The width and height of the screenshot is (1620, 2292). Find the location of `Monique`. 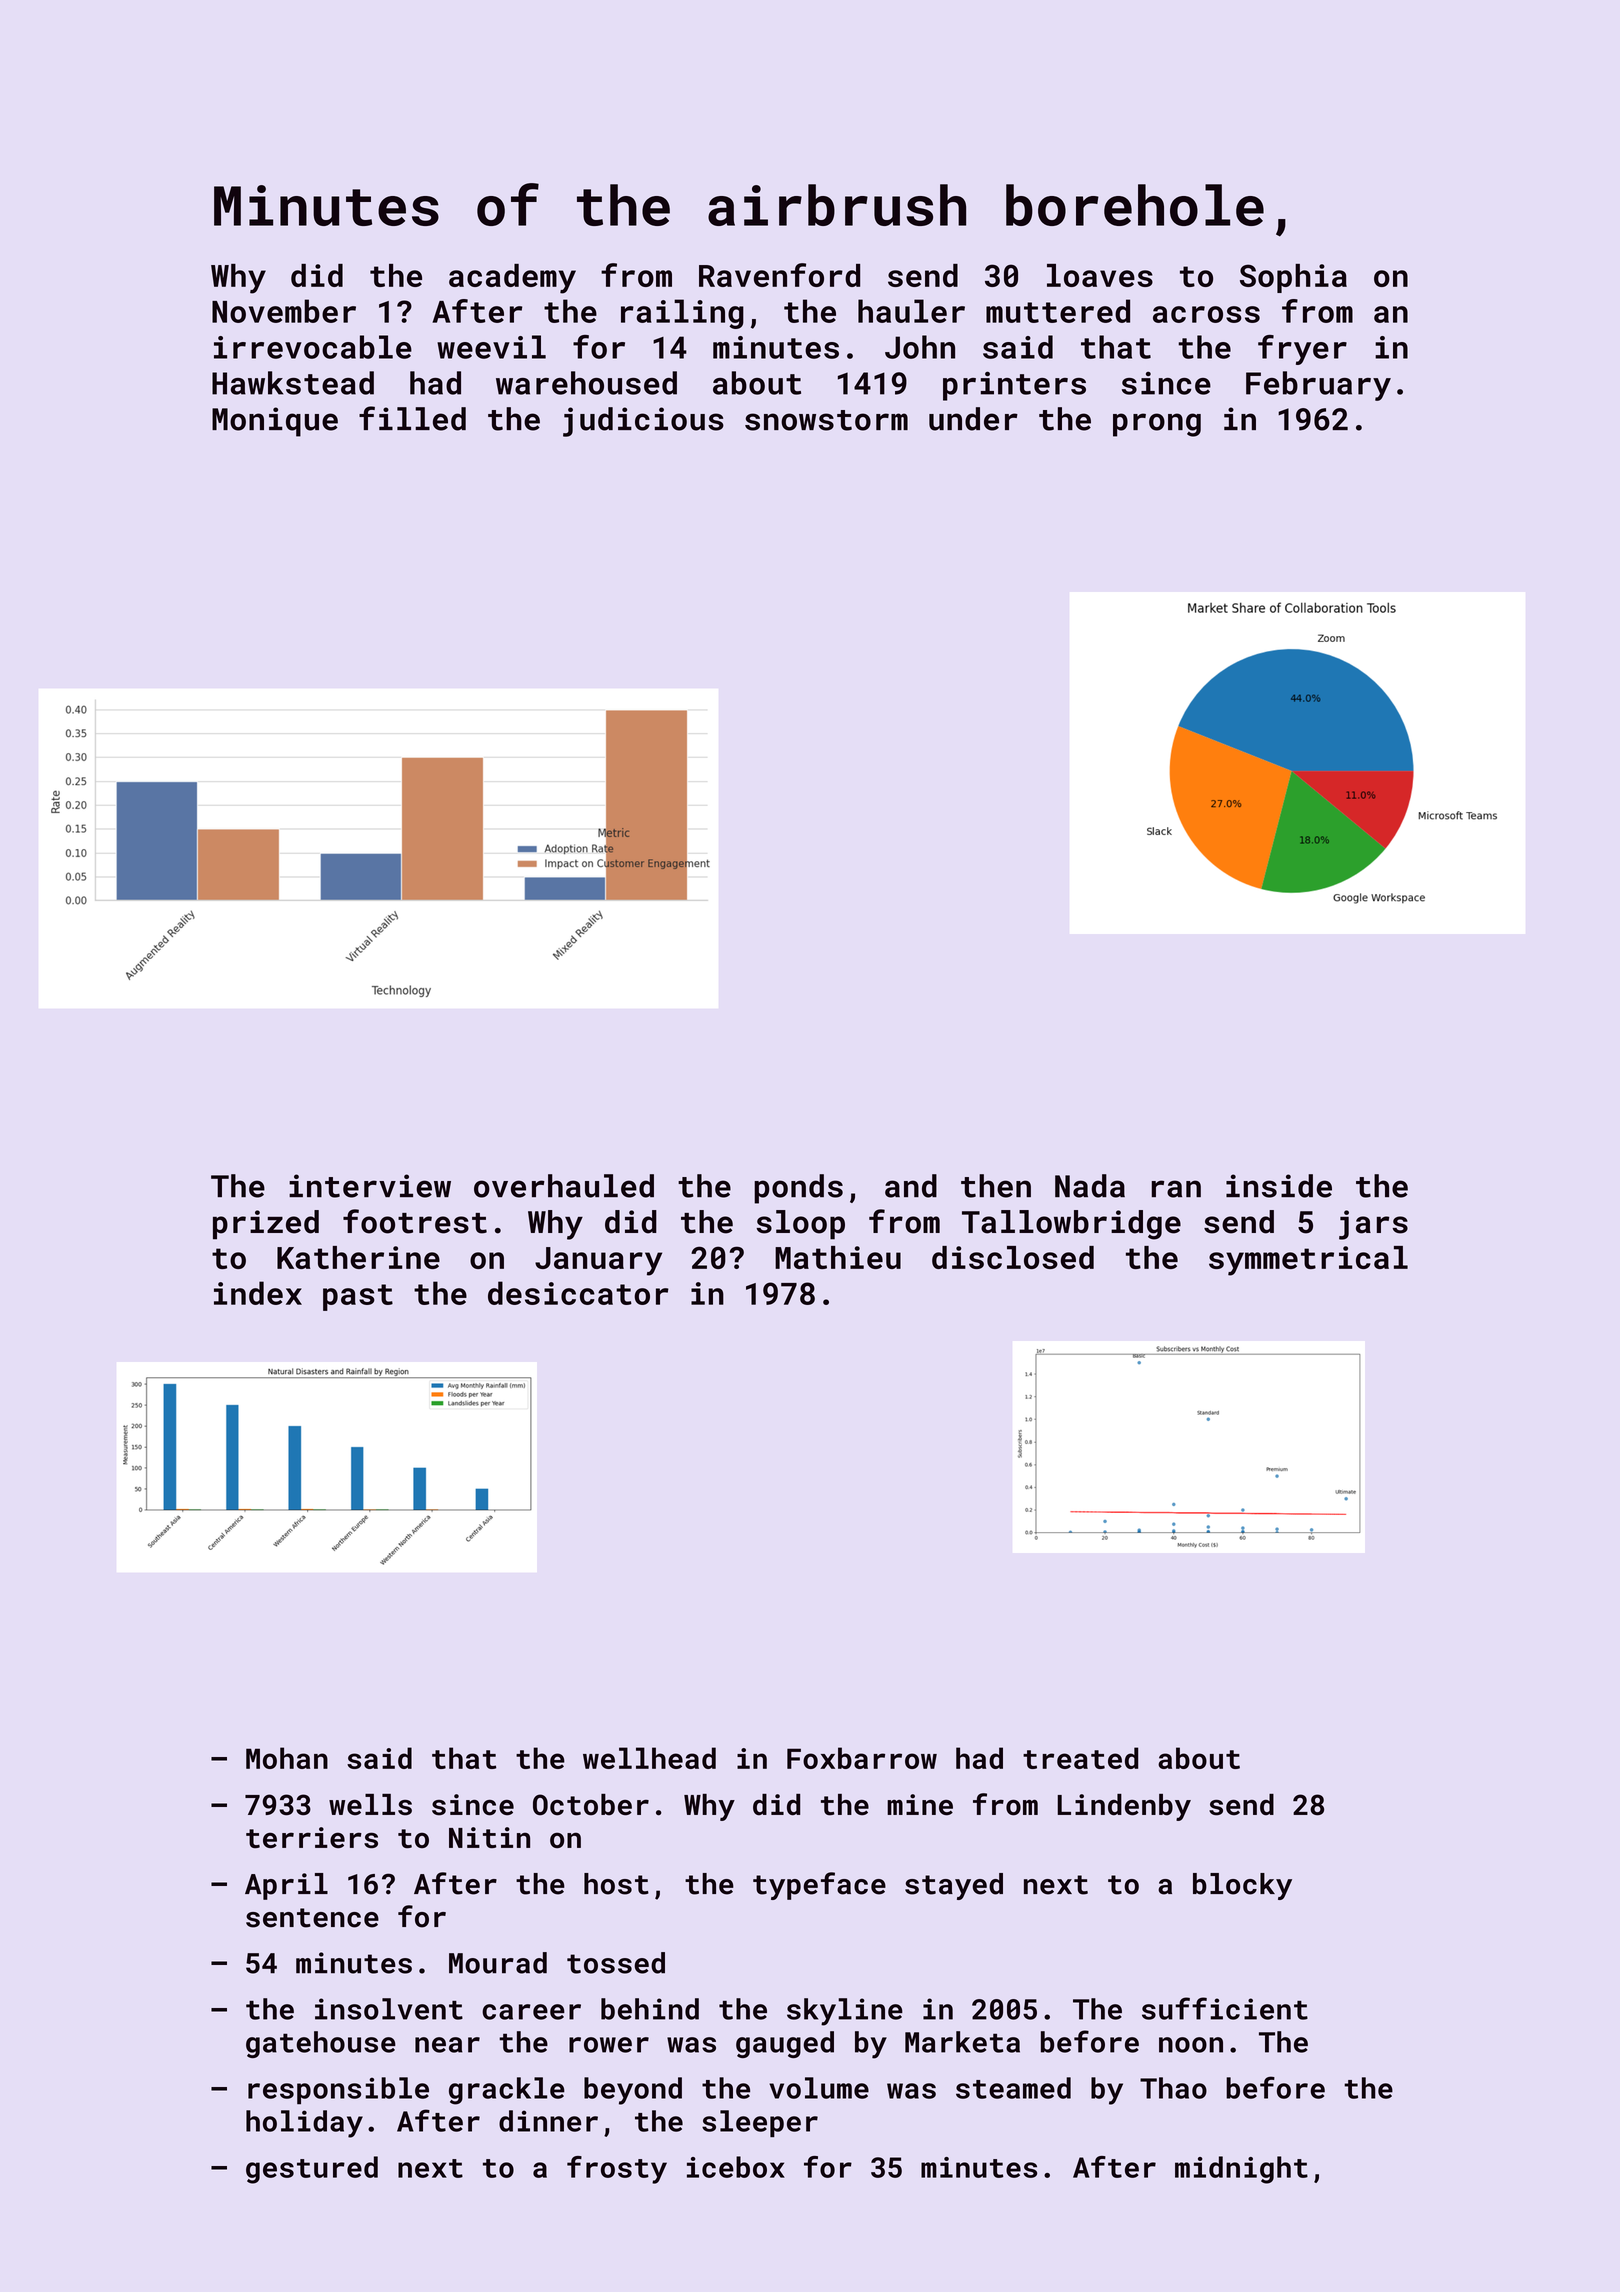

Monique is located at coordinates (275, 422).
